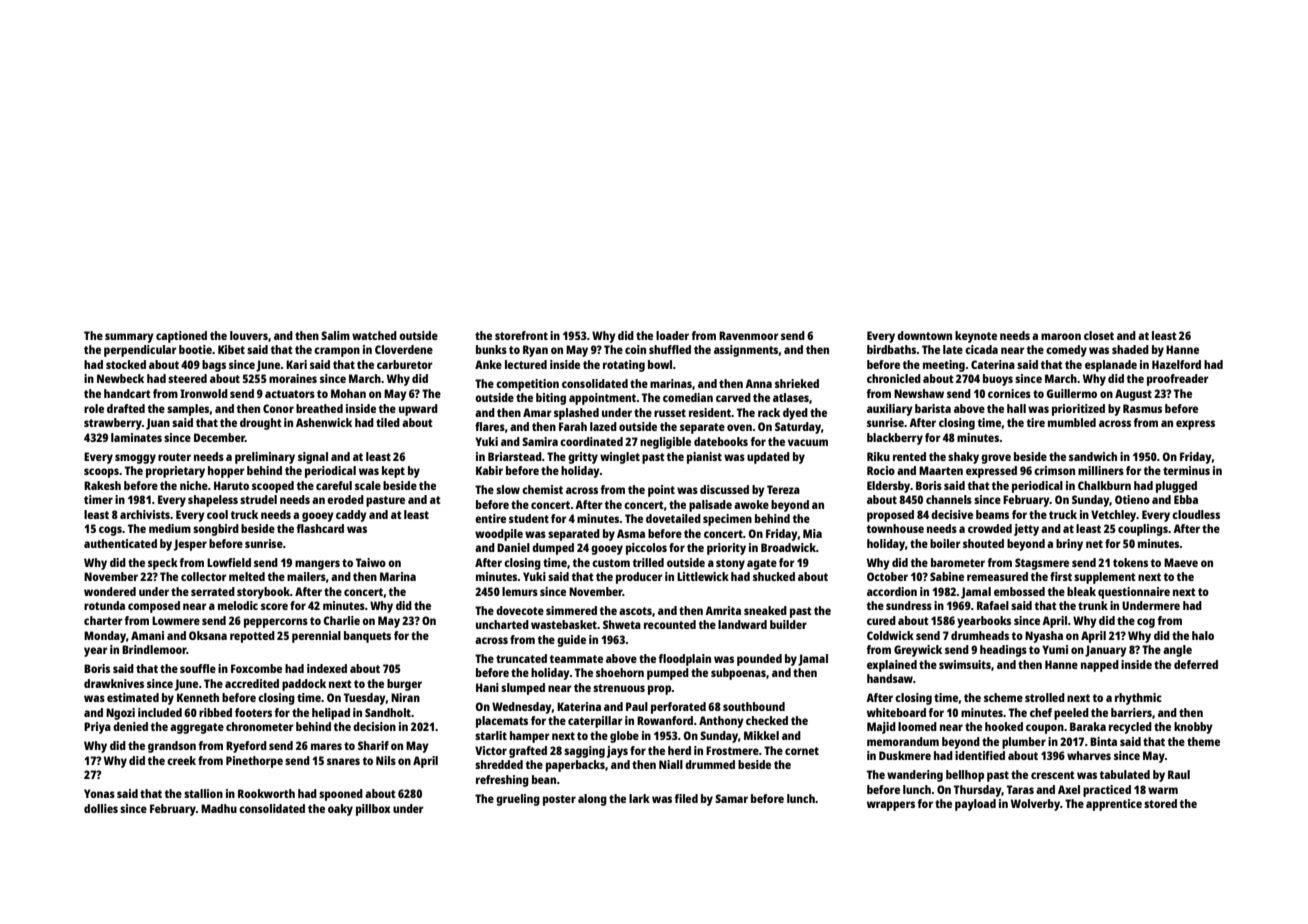  Describe the element at coordinates (798, 428) in the screenshot. I see `Saturday` at that location.
